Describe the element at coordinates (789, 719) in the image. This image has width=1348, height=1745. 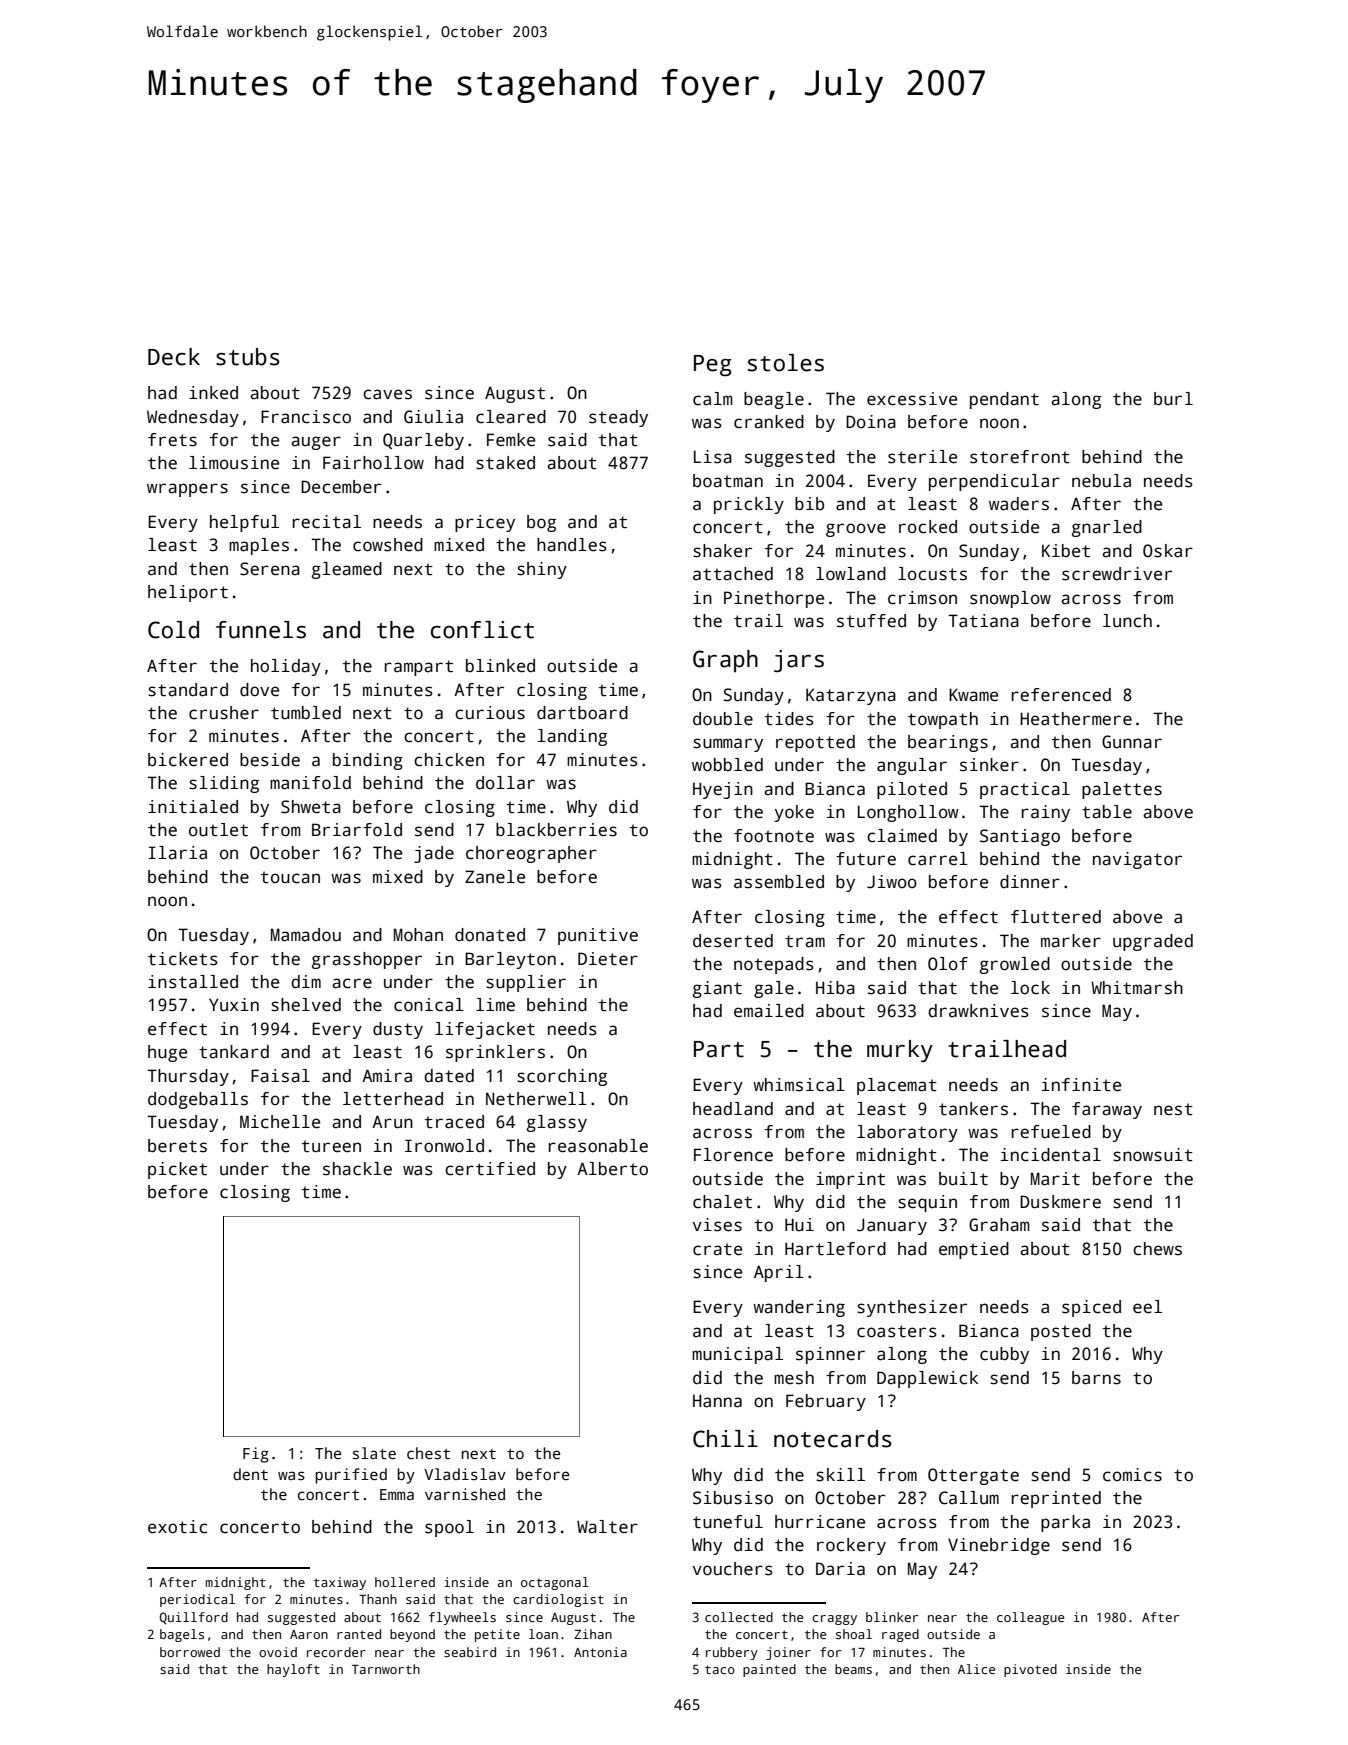
I see `tides` at that location.
